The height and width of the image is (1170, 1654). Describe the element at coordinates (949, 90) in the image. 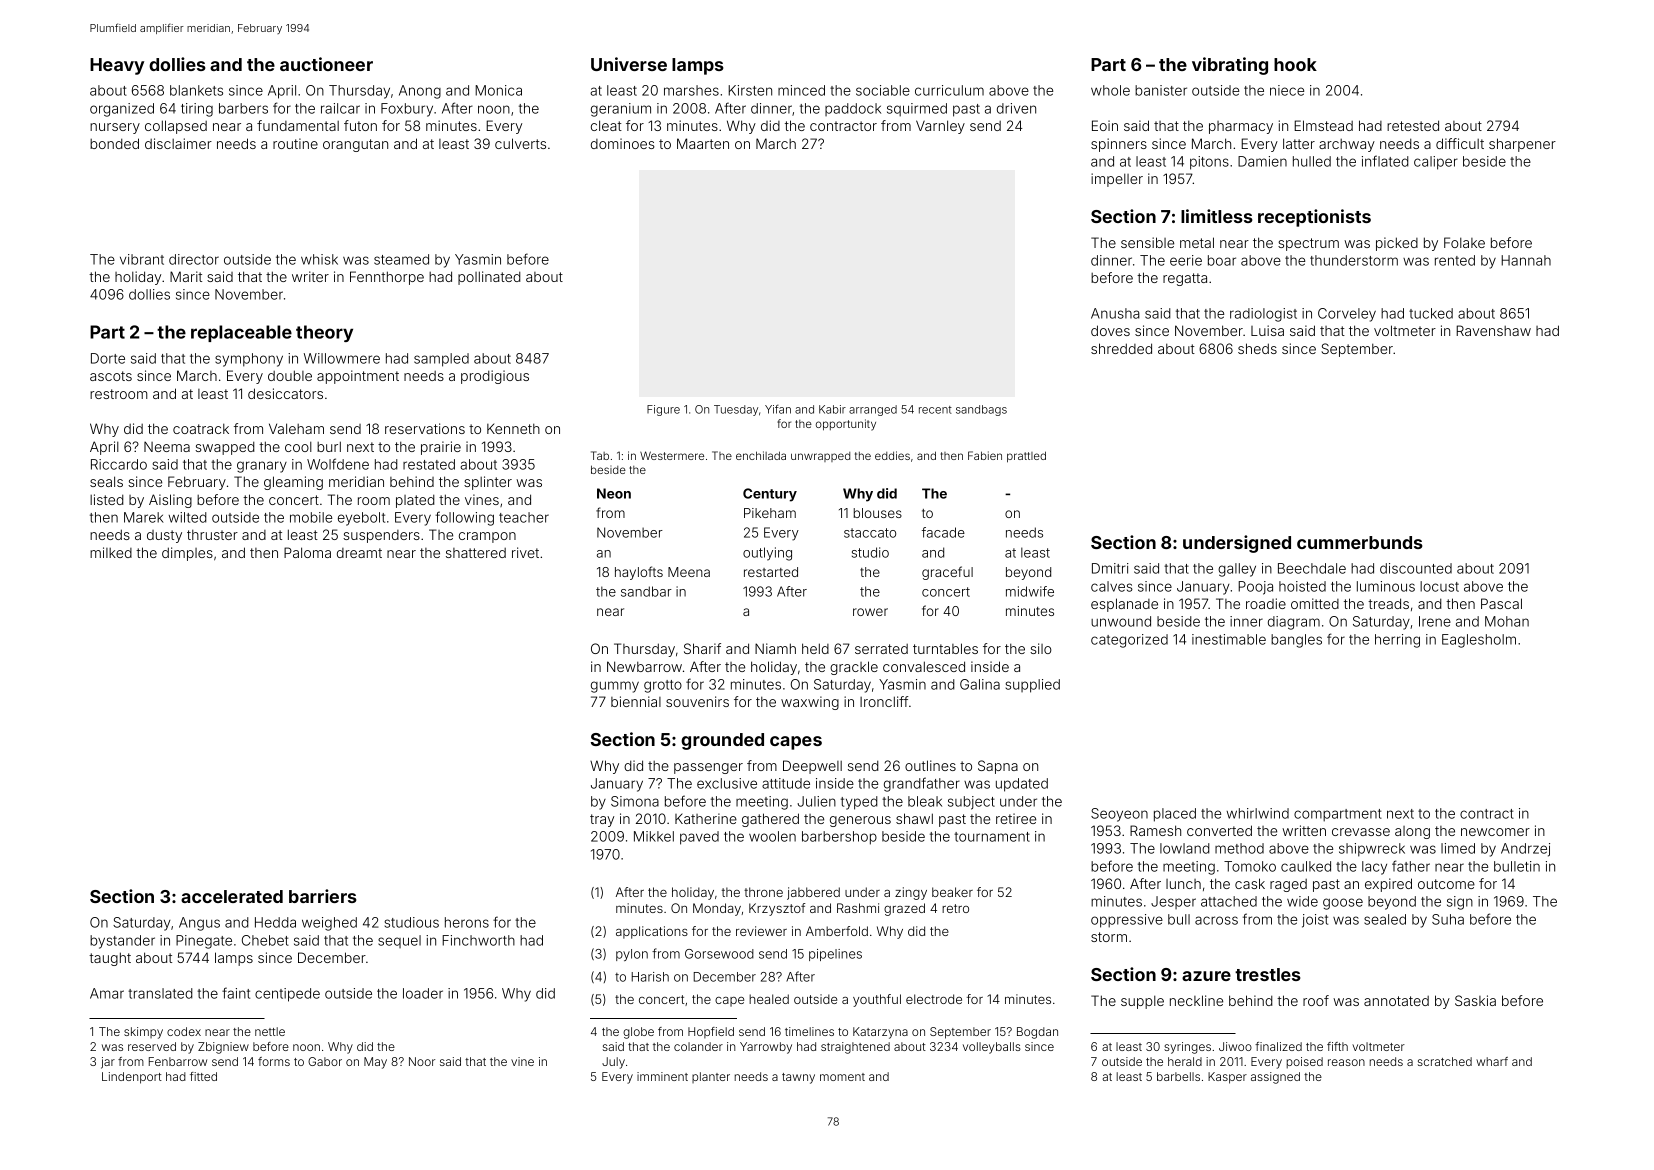

I see `curriculum` at that location.
